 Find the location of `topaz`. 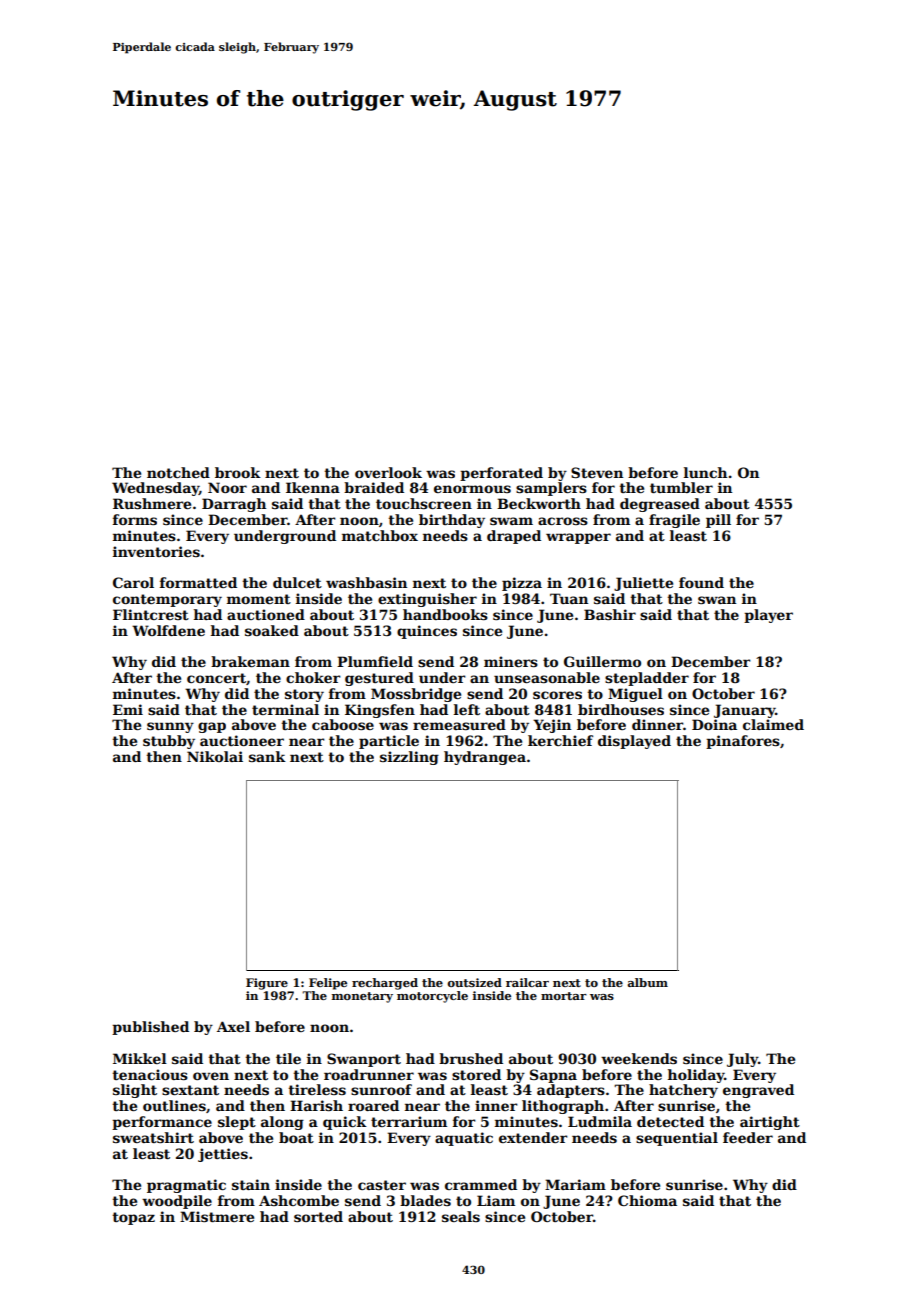

topaz is located at coordinates (133, 1218).
